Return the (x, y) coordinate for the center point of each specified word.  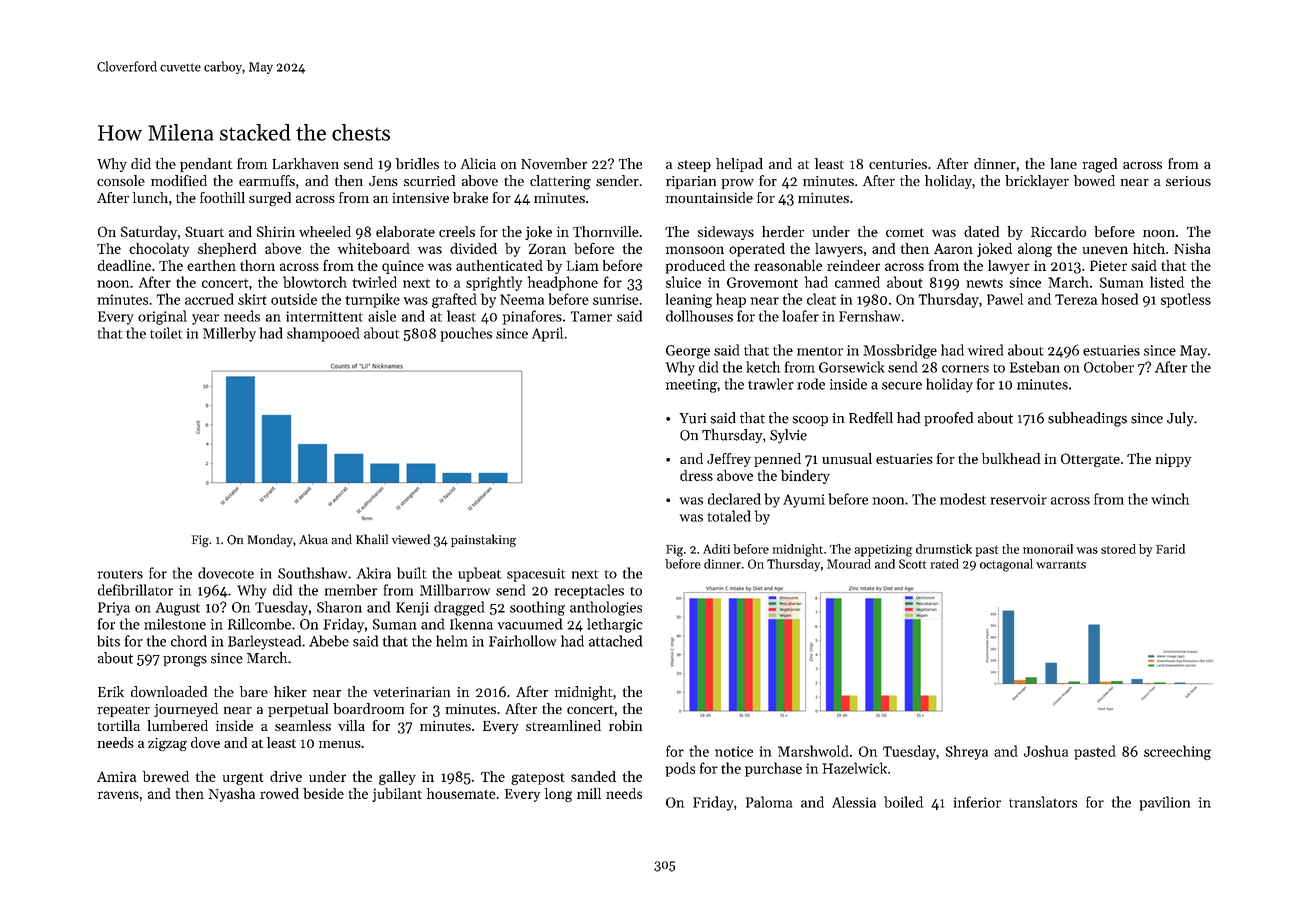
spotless (1186, 300)
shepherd (227, 250)
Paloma (769, 802)
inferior (977, 802)
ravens (118, 795)
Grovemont (762, 282)
